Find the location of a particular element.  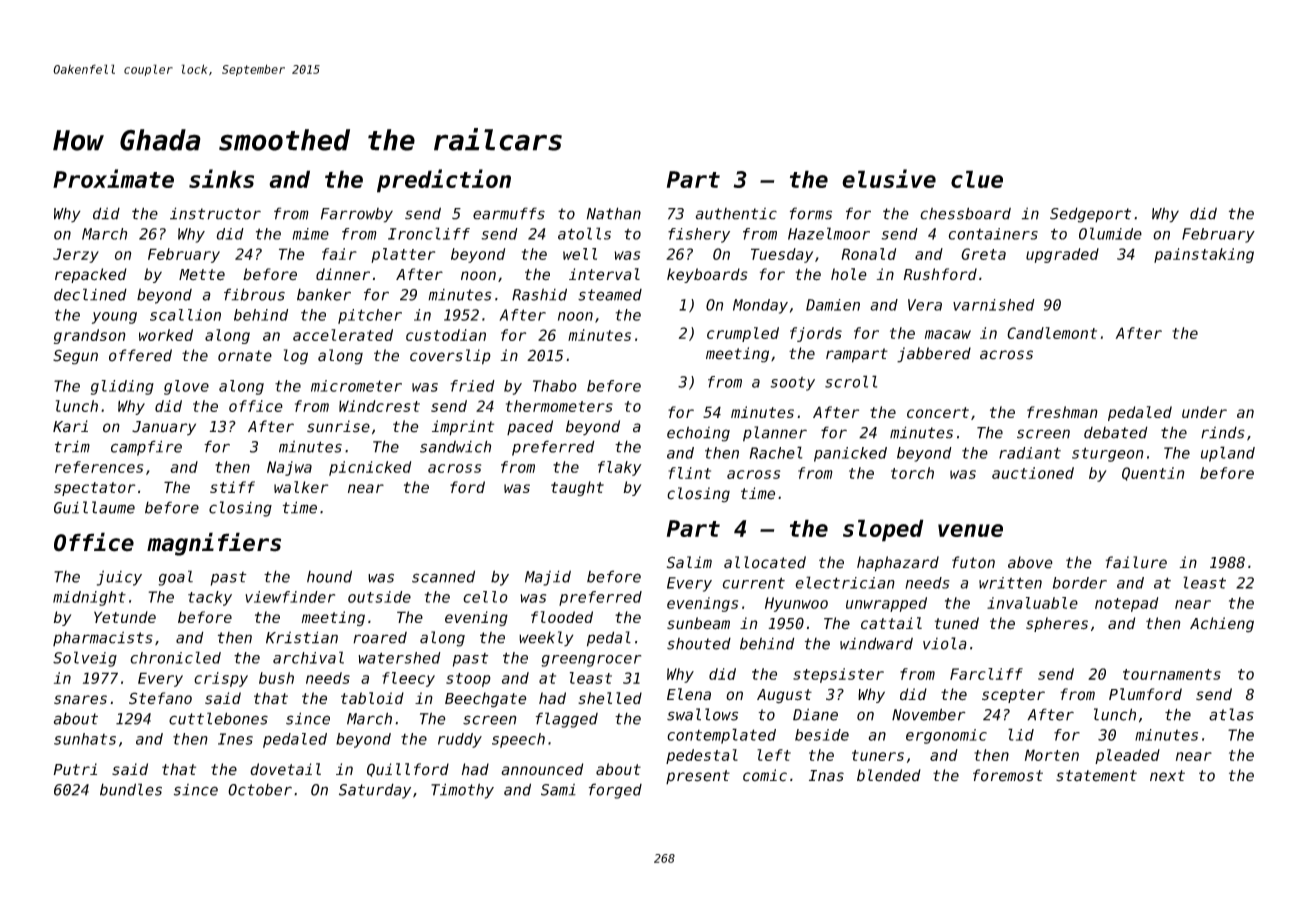

stiff is located at coordinates (232, 487).
